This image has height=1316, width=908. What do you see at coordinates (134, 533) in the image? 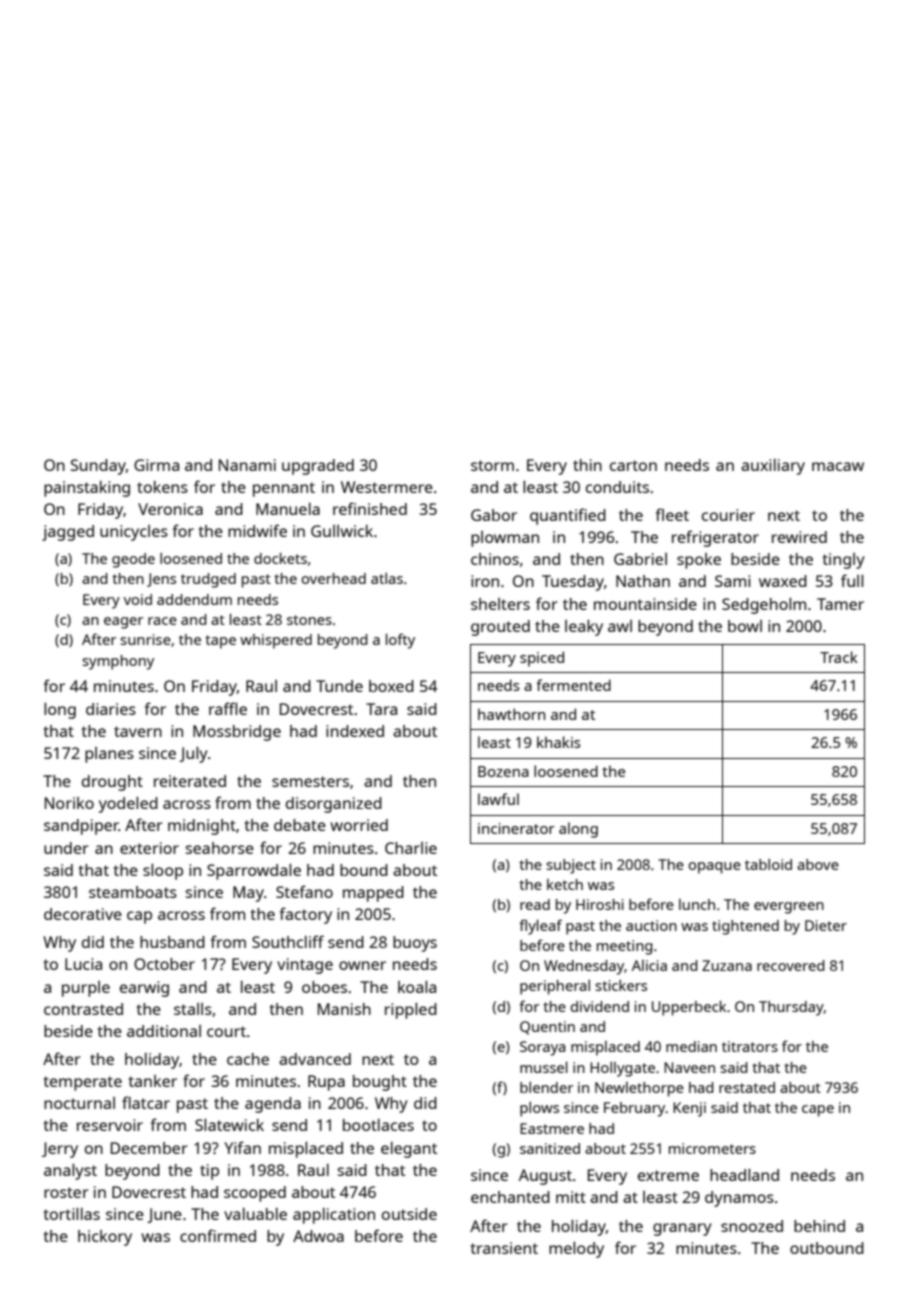
I see `unicycles` at bounding box center [134, 533].
